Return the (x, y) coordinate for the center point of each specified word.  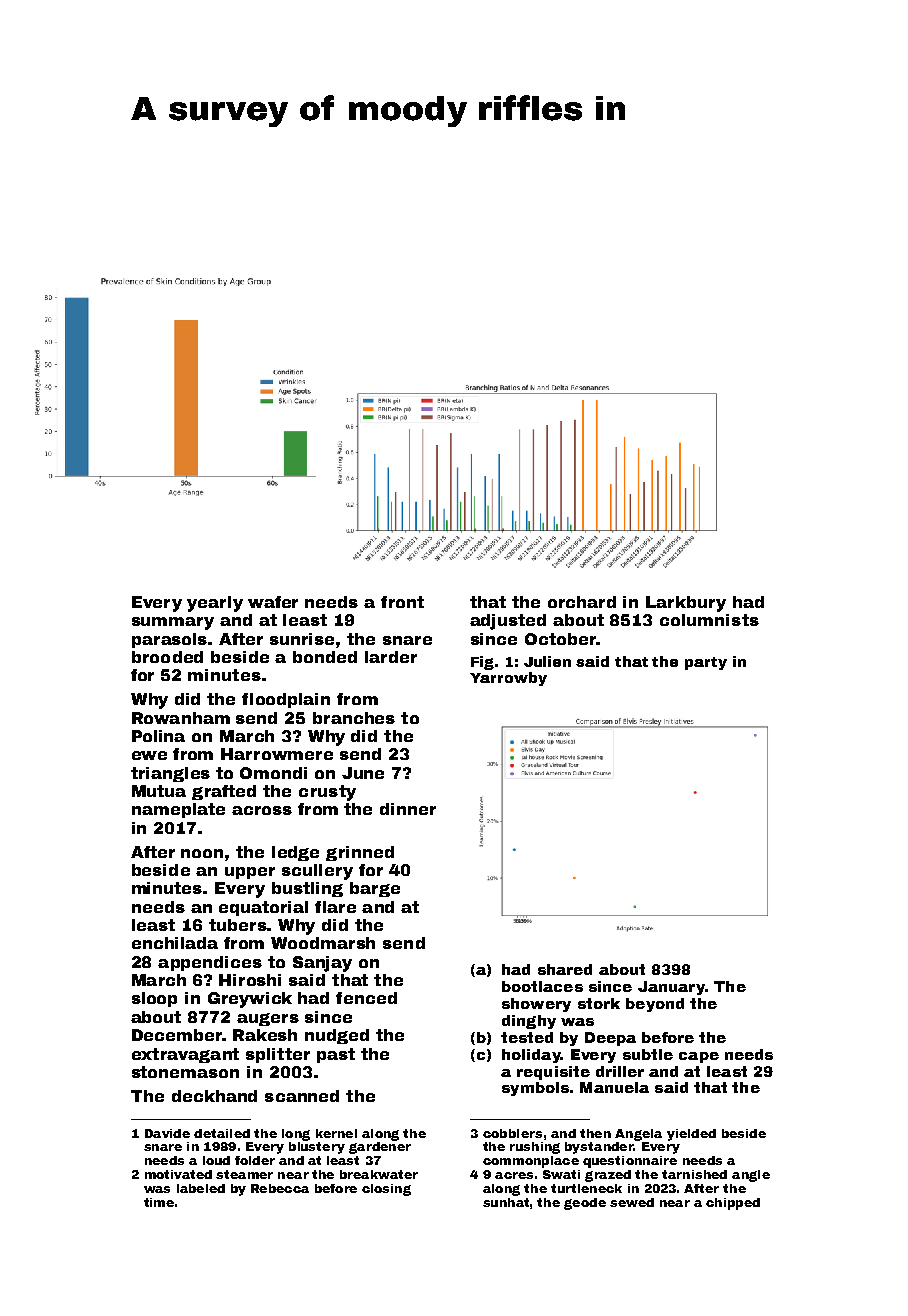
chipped (733, 1204)
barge (375, 889)
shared (565, 969)
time (159, 1202)
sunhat (506, 1202)
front (402, 602)
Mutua (159, 791)
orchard (582, 602)
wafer (273, 602)
